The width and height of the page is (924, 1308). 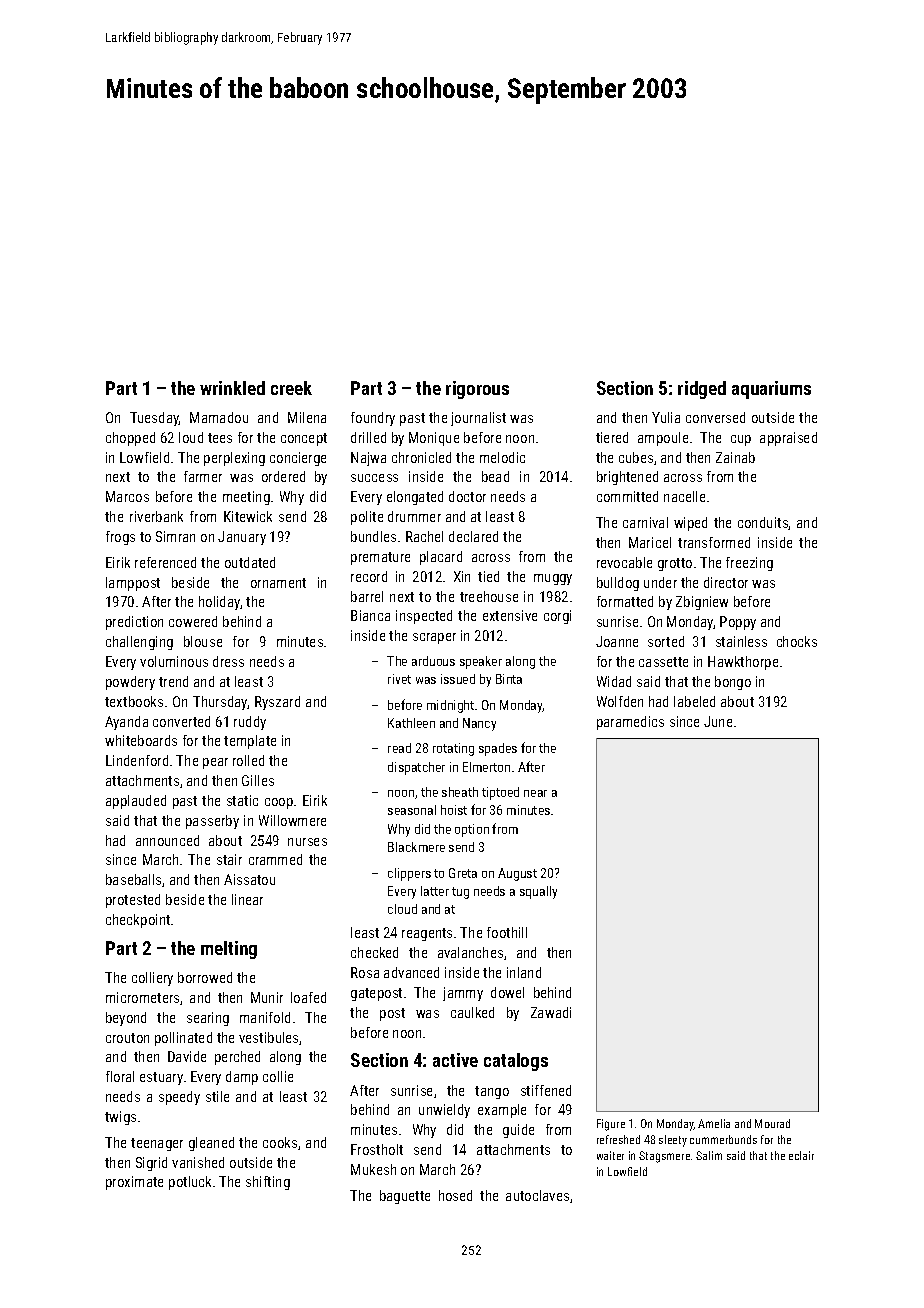 I want to click on twigs, so click(x=120, y=1118).
